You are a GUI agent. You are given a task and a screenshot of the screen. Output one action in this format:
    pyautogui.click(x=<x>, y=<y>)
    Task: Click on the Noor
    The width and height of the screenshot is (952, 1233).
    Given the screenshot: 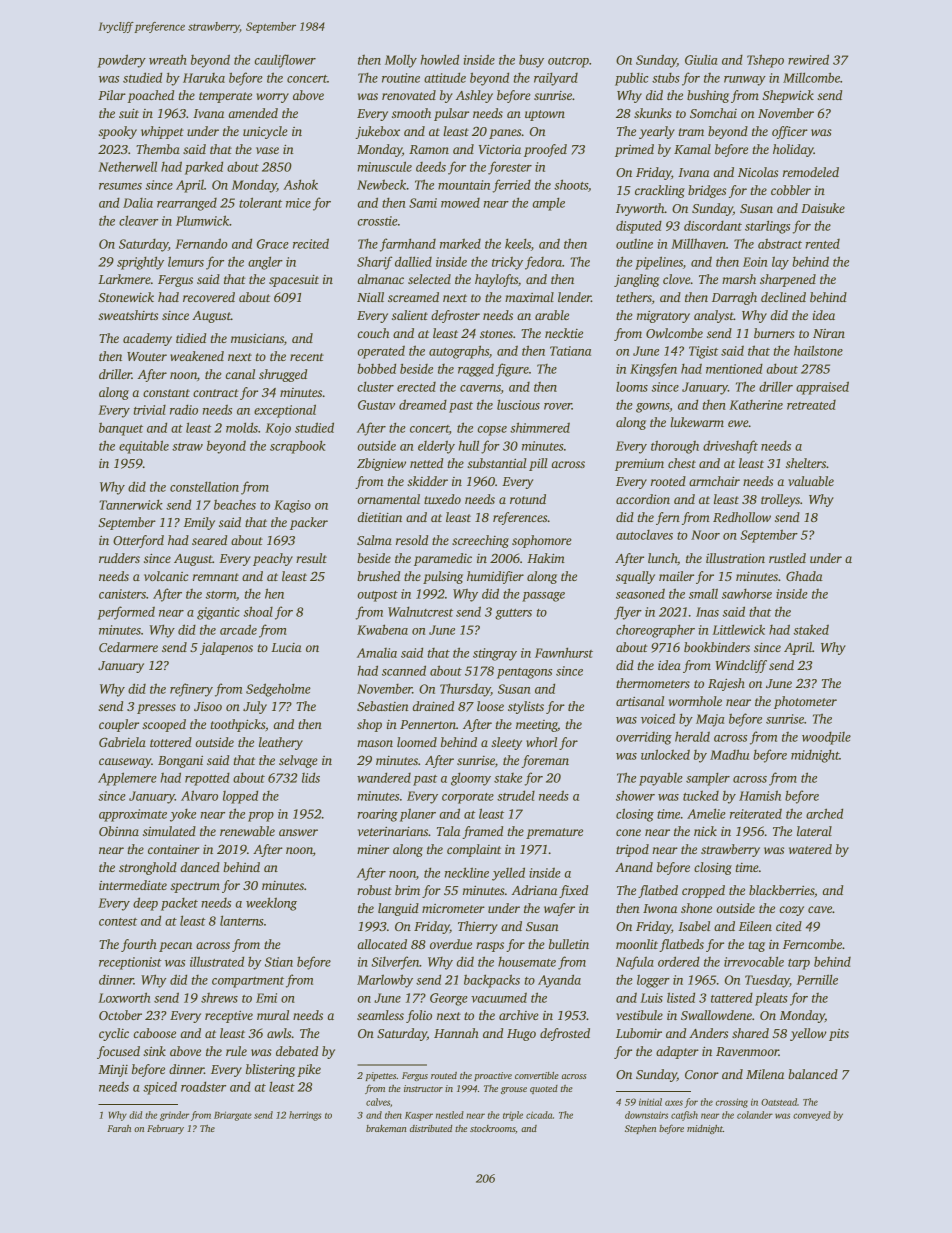 What is the action you would take?
    pyautogui.click(x=705, y=535)
